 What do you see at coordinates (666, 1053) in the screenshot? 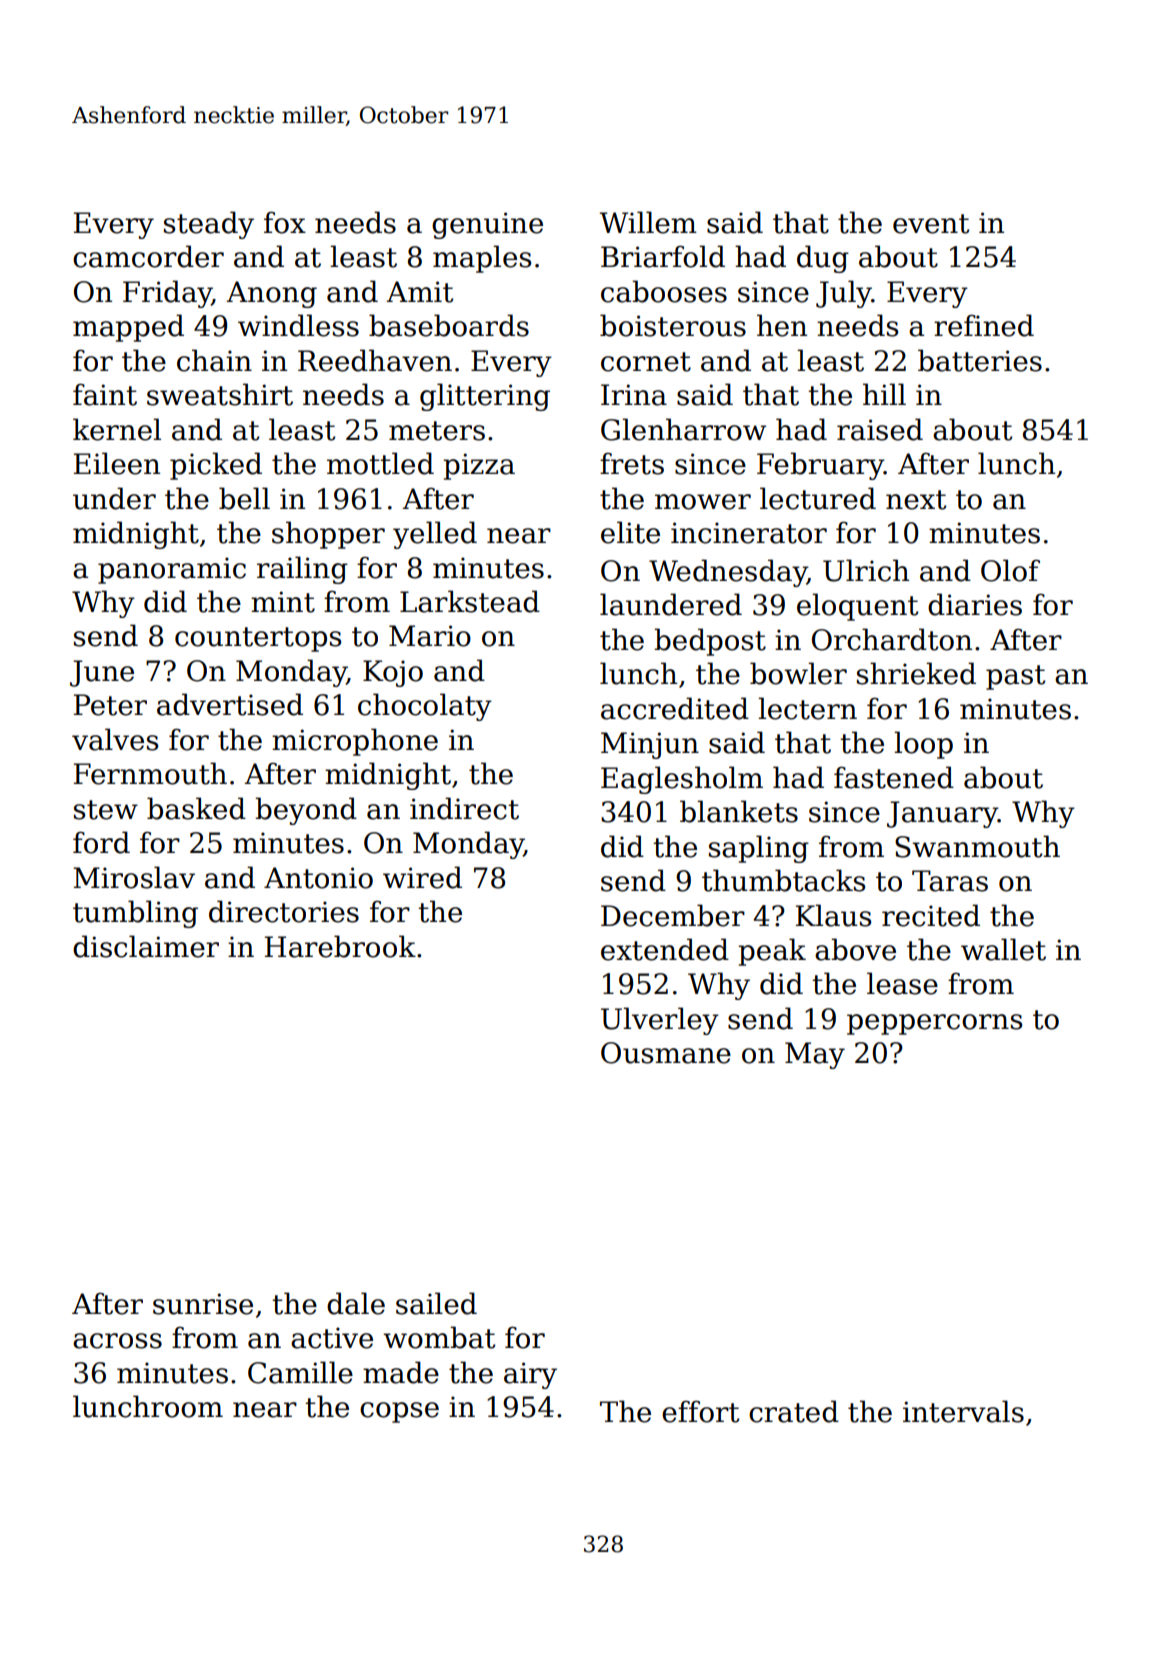
I see `Ousmane` at bounding box center [666, 1053].
